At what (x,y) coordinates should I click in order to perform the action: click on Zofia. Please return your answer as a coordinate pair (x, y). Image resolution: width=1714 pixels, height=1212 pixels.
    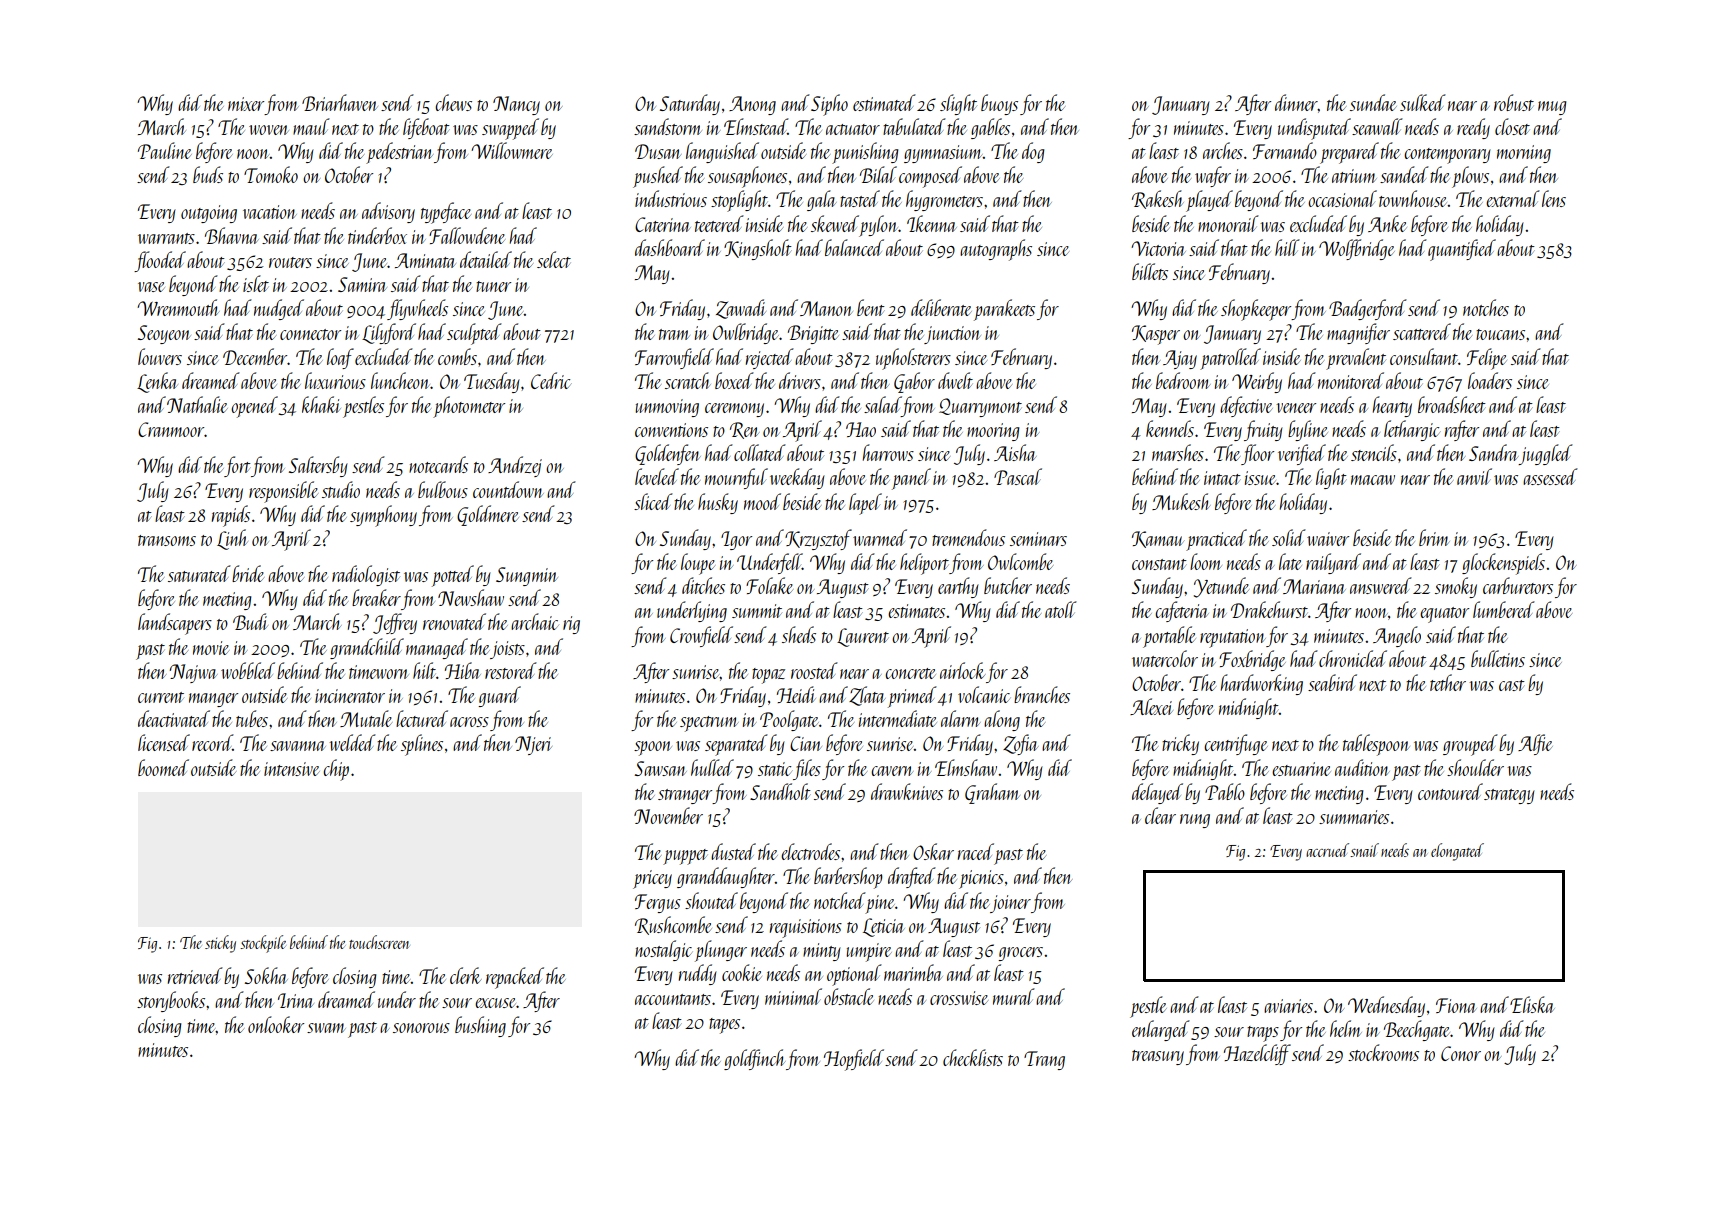
    Looking at the image, I should click on (1020, 744).
